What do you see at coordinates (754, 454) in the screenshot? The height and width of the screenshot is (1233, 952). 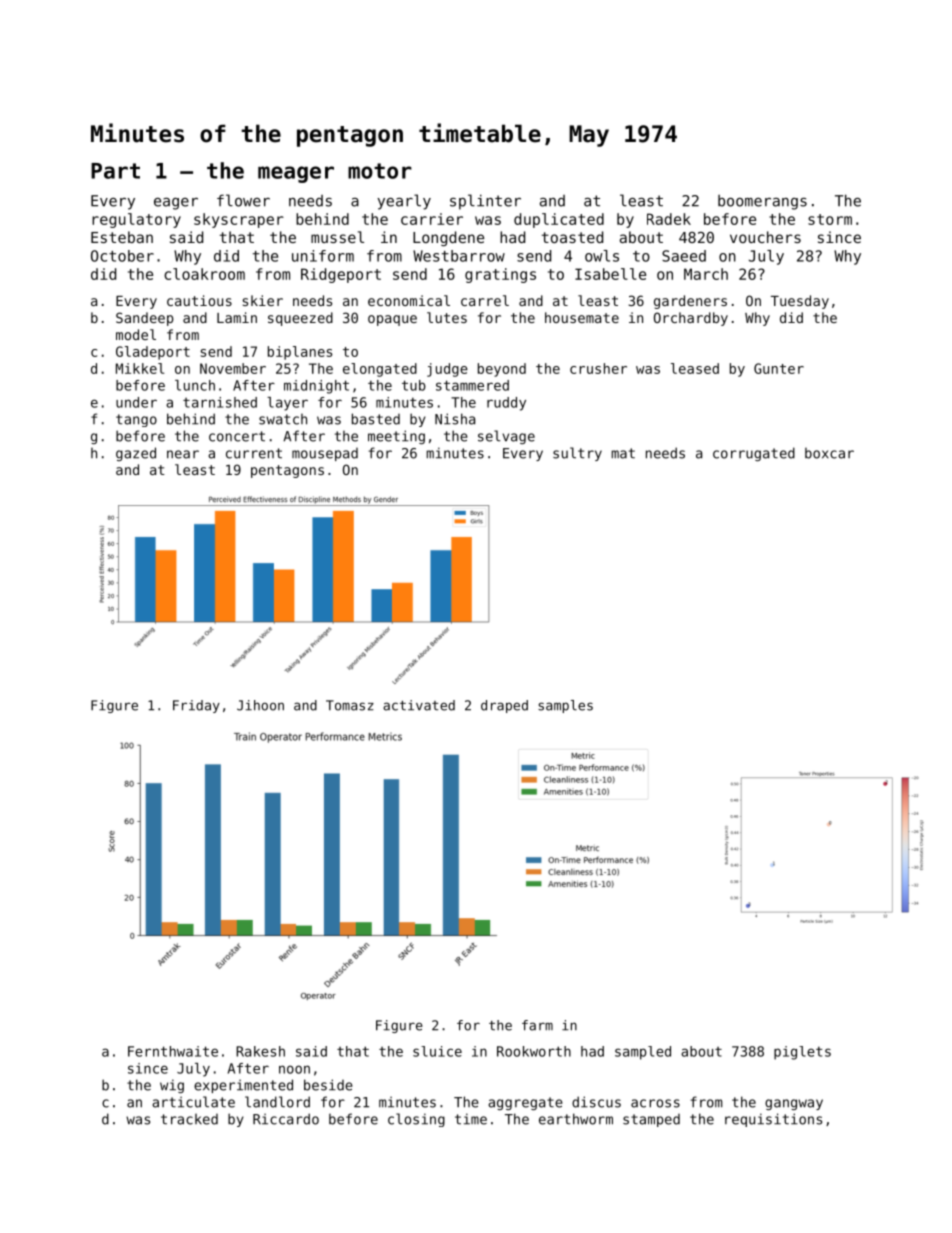 I see `corrugated` at bounding box center [754, 454].
